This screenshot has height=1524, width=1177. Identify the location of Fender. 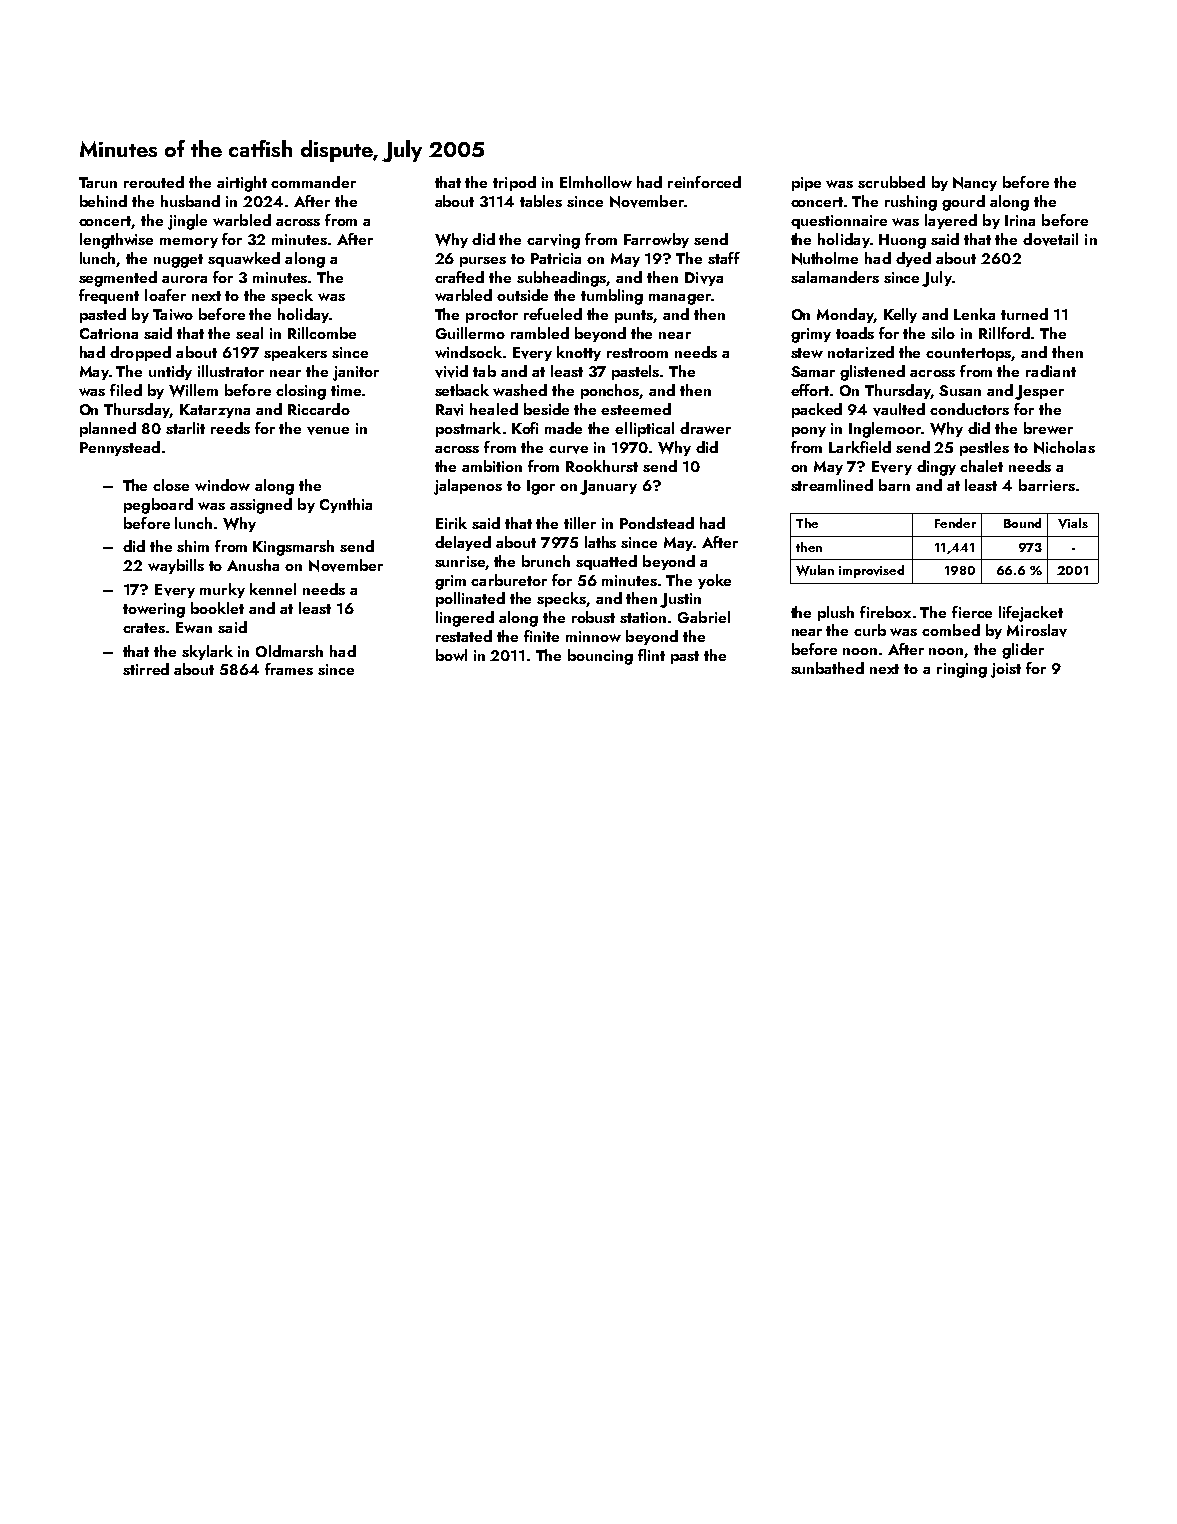
(955, 523).
